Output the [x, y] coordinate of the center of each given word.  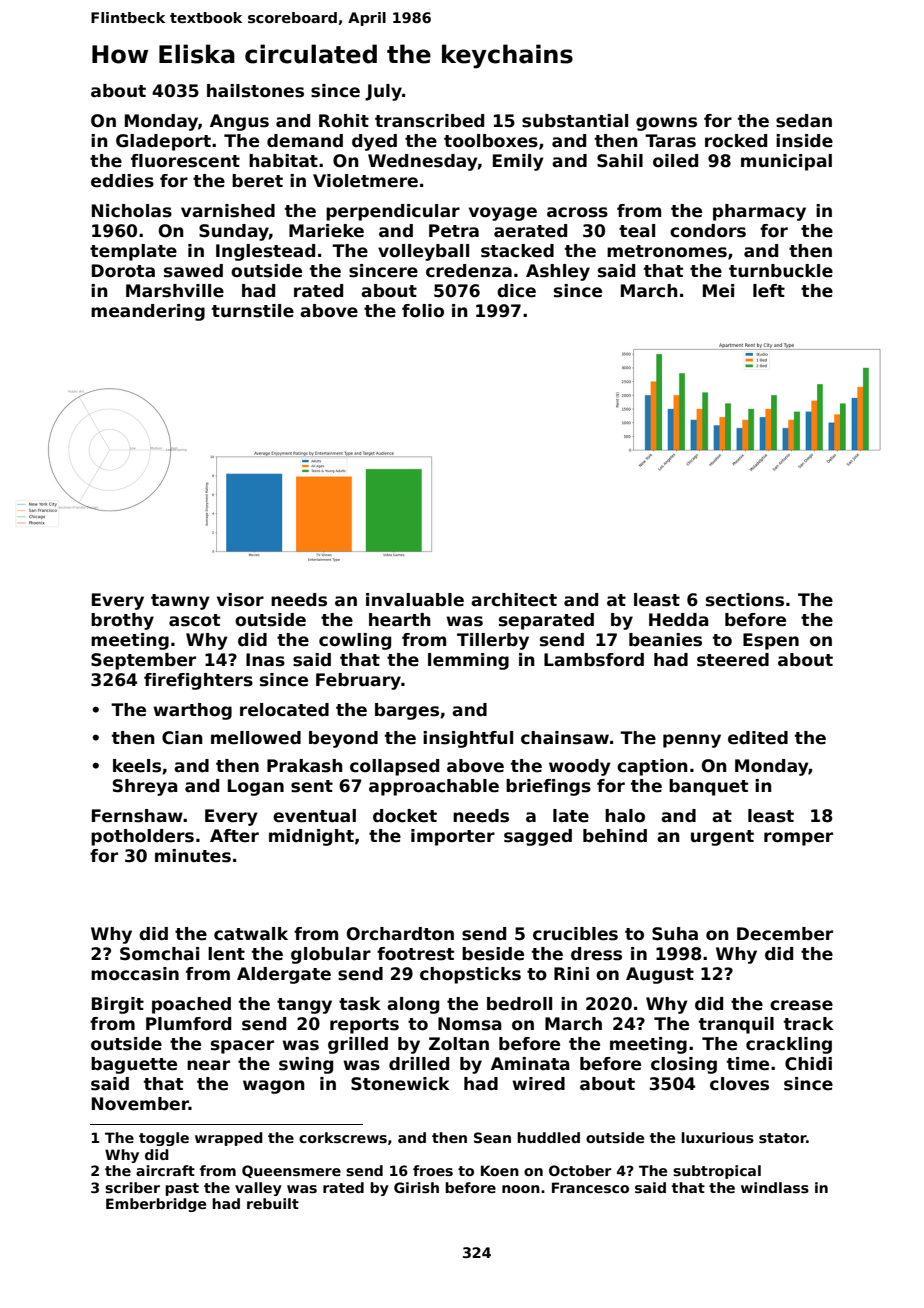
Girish [416, 1187]
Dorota [123, 271]
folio [423, 311]
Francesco [590, 1187]
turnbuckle [781, 271]
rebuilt [273, 1203]
